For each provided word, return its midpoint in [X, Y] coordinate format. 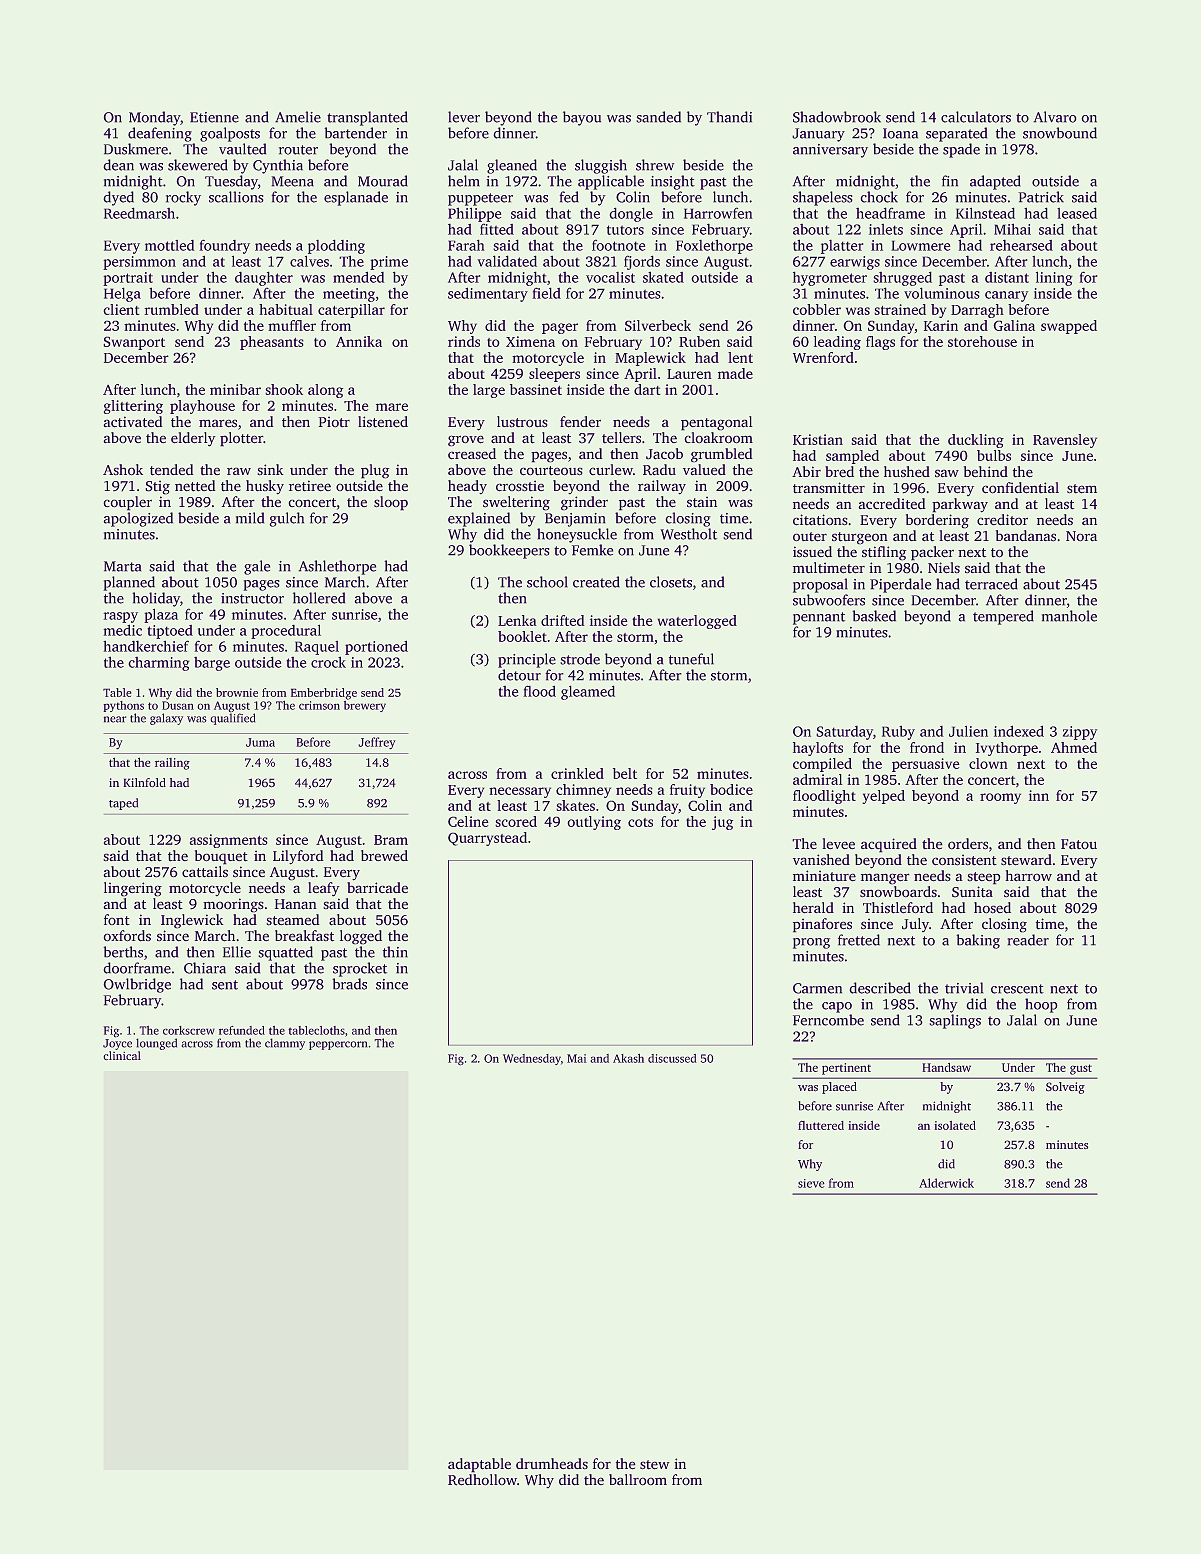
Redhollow [482, 1480]
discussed [672, 1058]
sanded [658, 117]
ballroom [638, 1480]
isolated [955, 1125]
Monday [155, 118]
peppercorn [338, 1045]
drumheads [552, 1464]
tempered [1003, 617]
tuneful [691, 659]
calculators [976, 117]
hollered [319, 598]
